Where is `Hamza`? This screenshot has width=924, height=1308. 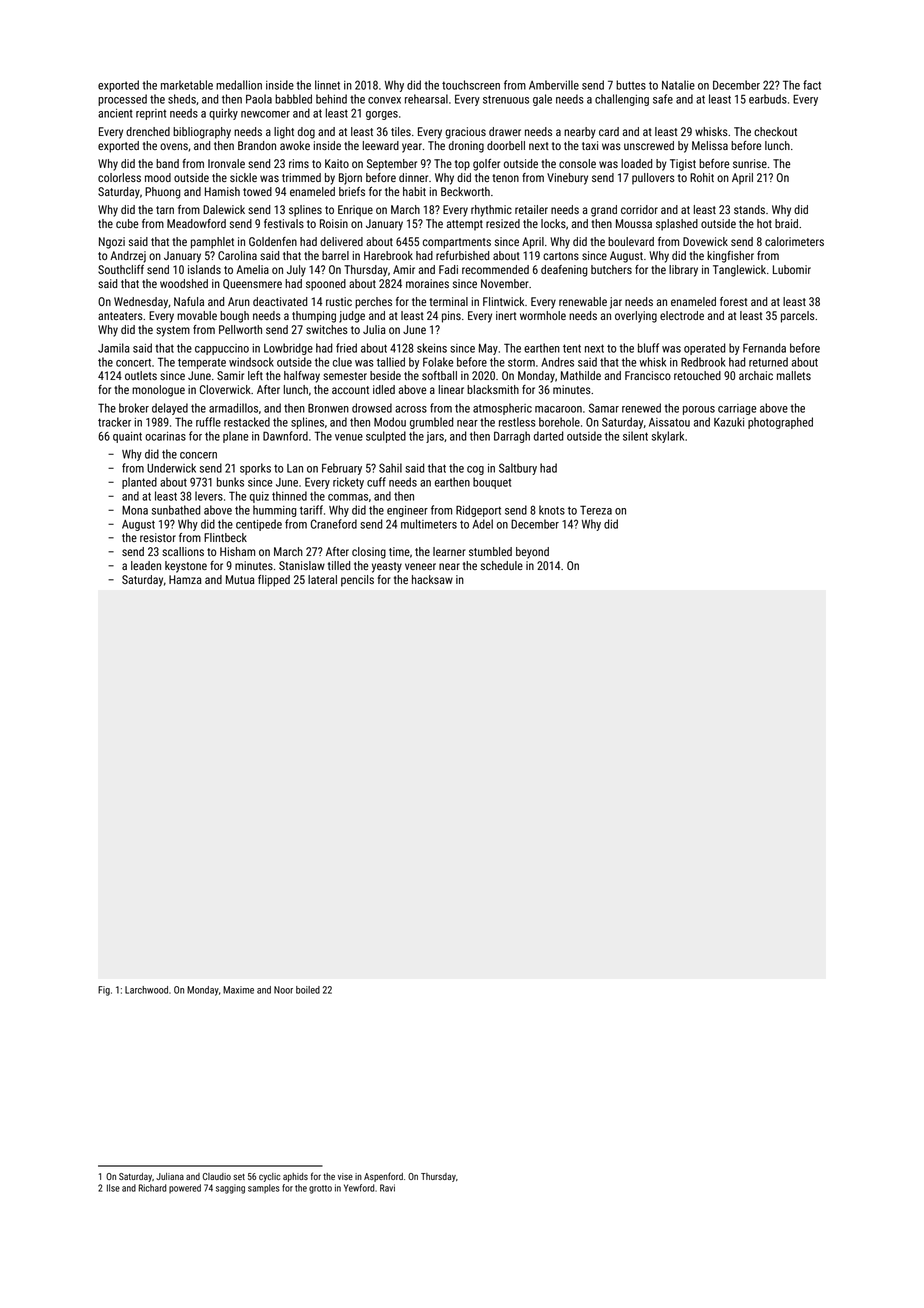 Hamza is located at coordinates (185, 579).
